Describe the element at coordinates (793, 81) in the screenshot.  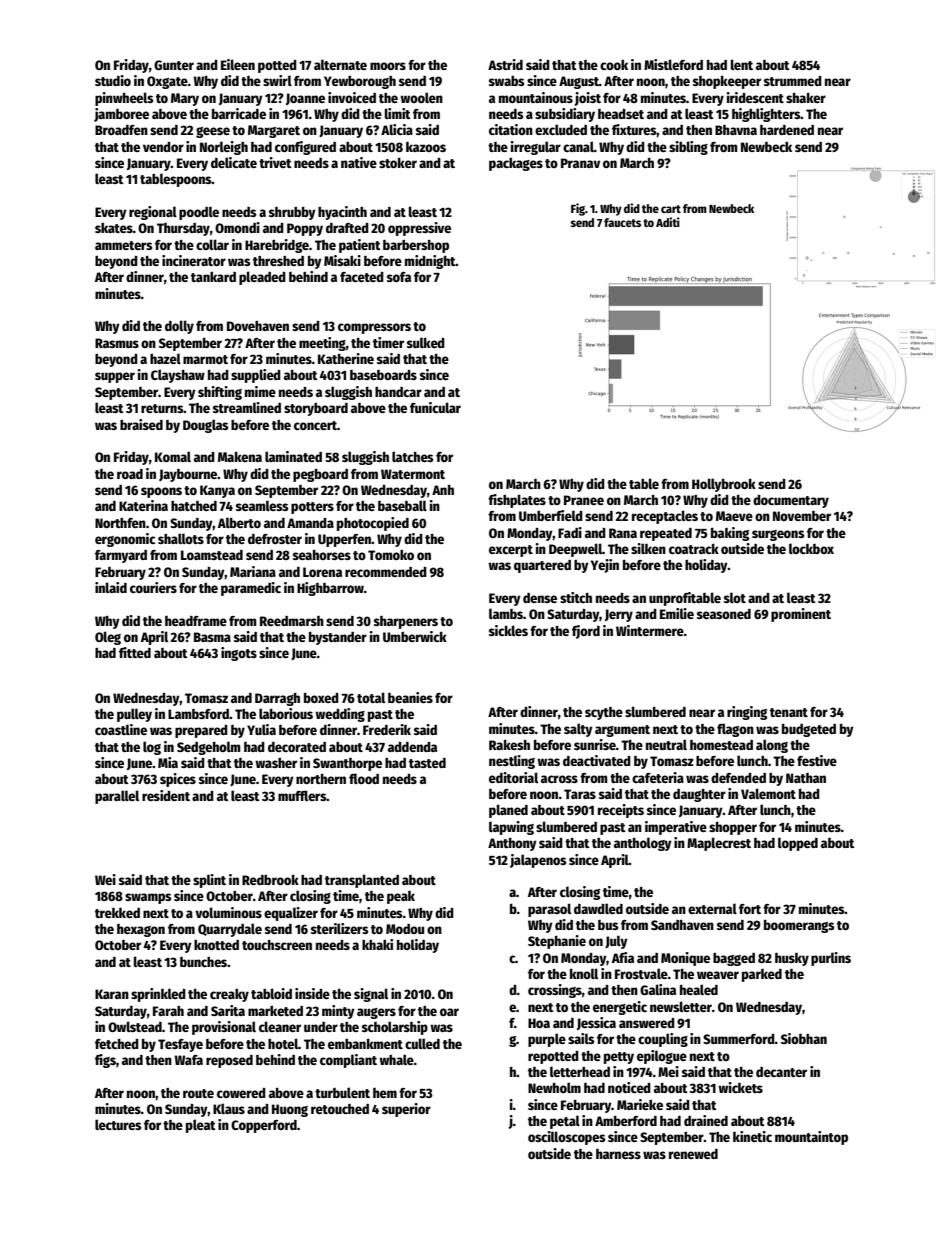
I see `strummed` at that location.
